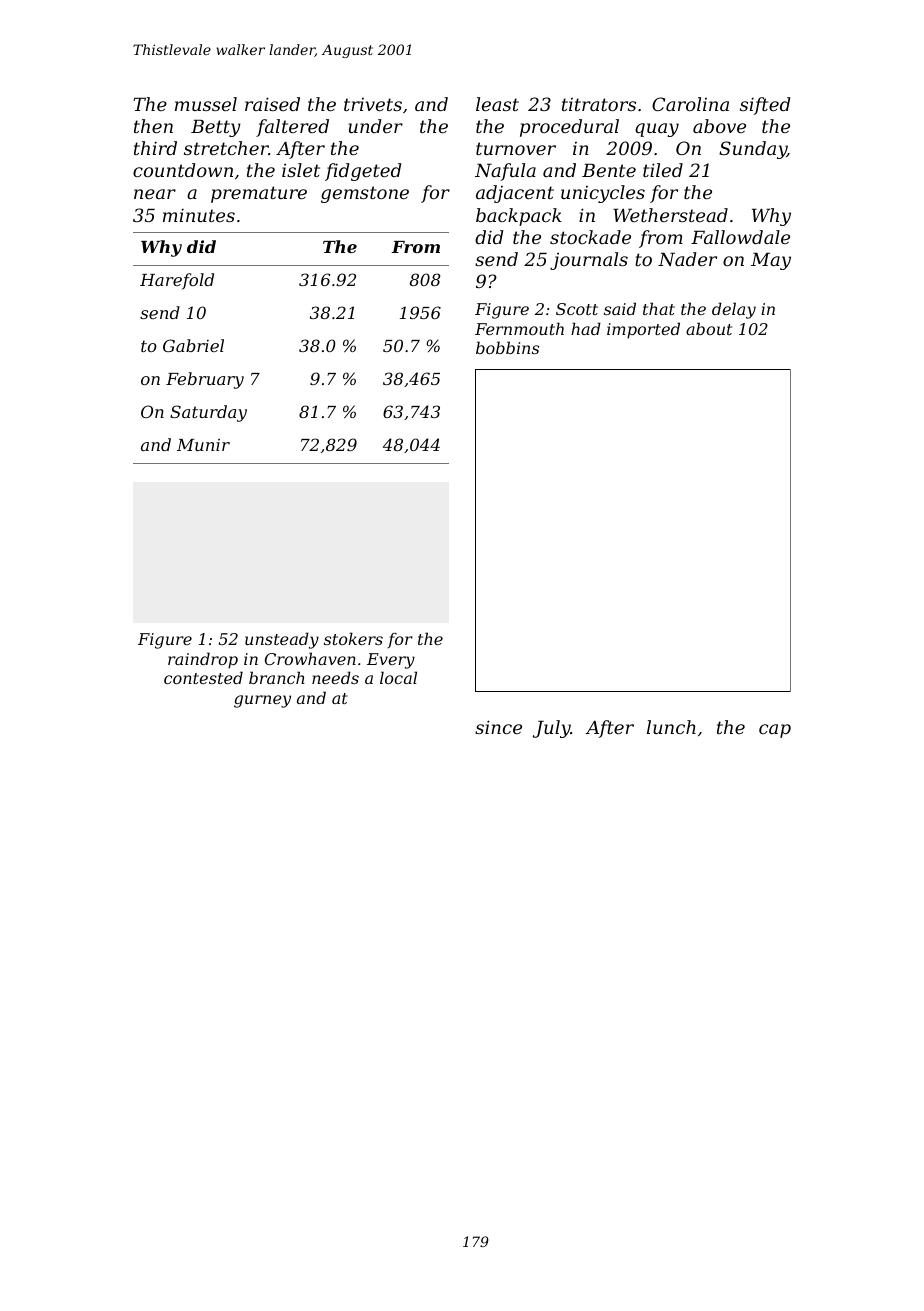 This screenshot has height=1311, width=924. I want to click on gurney, so click(262, 701).
